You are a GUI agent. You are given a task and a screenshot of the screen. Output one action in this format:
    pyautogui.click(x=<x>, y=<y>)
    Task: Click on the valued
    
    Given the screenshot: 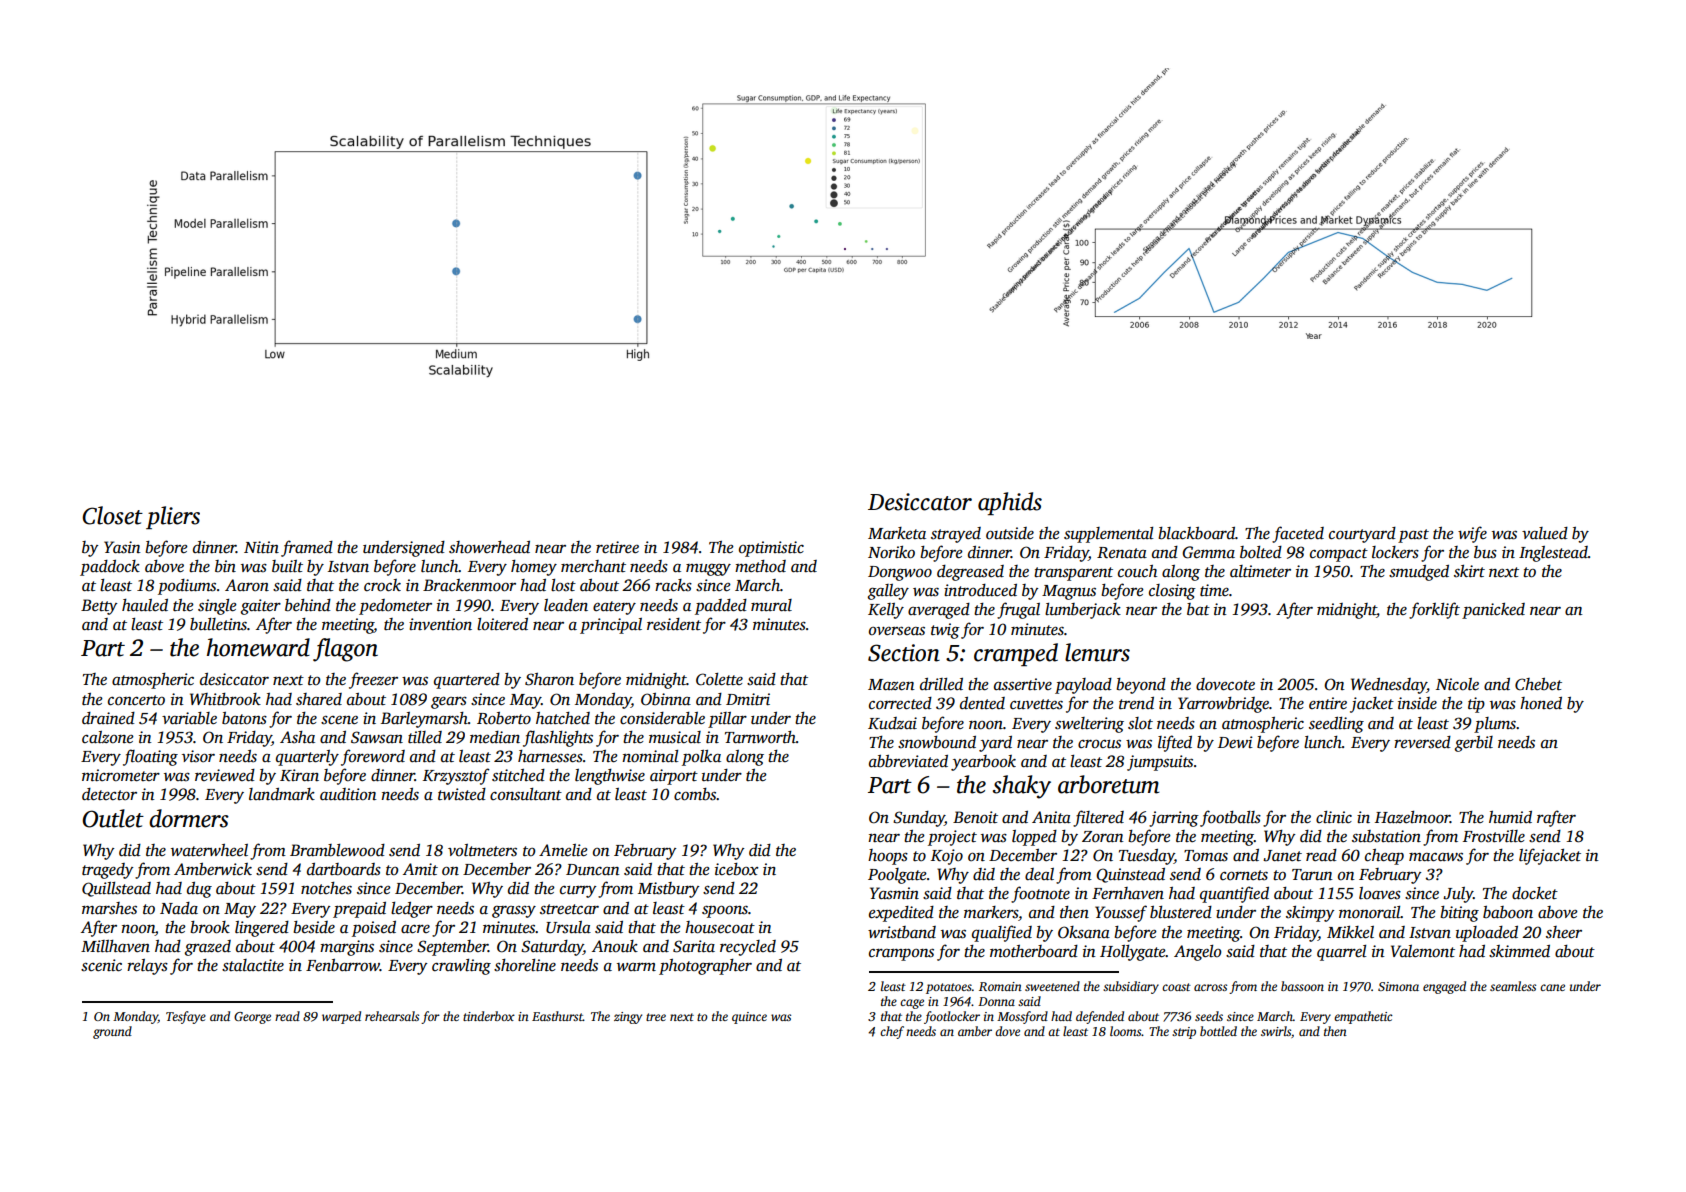 What is the action you would take?
    pyautogui.click(x=1545, y=533)
